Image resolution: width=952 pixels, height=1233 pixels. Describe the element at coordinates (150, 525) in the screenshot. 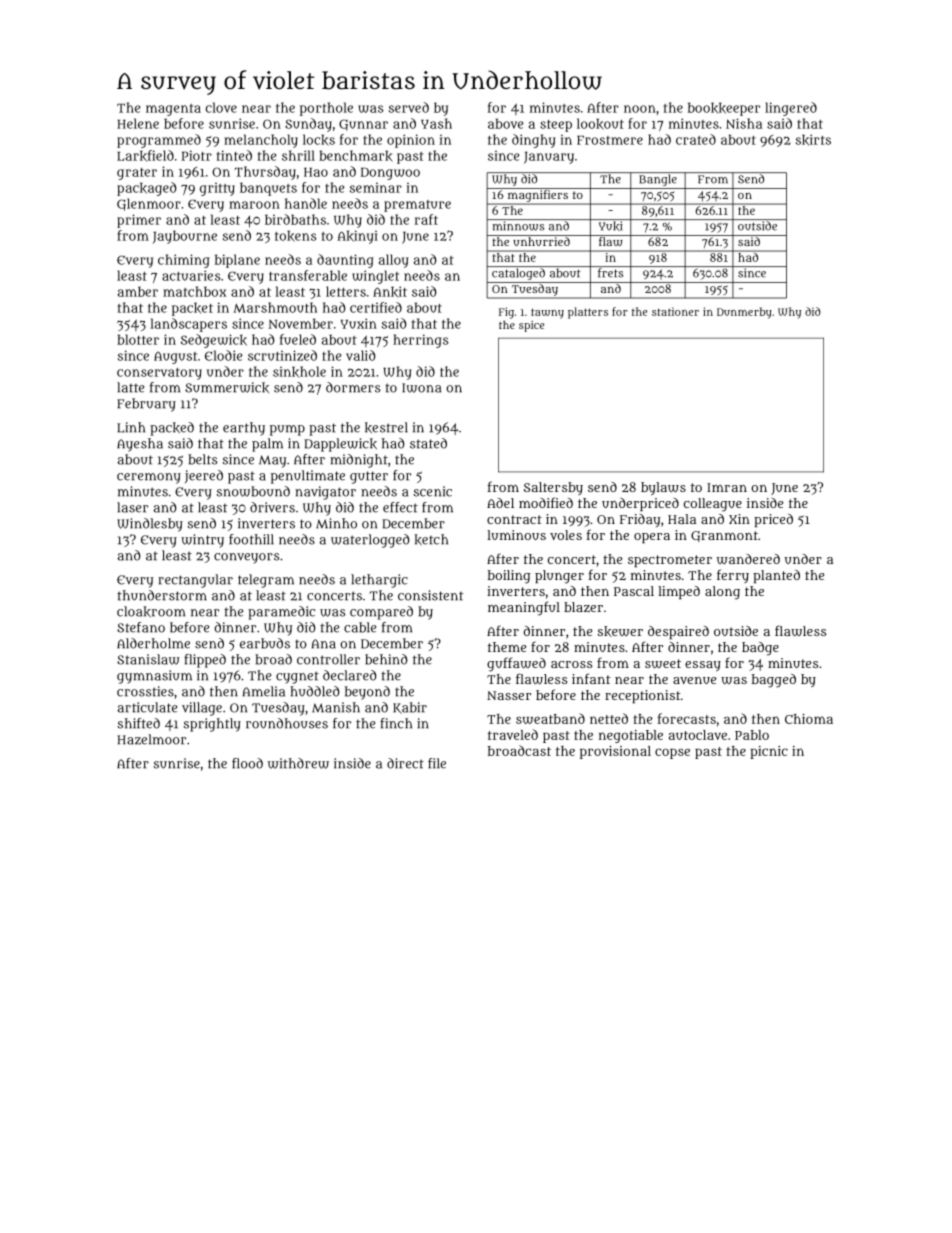

I see `Windlesby` at that location.
